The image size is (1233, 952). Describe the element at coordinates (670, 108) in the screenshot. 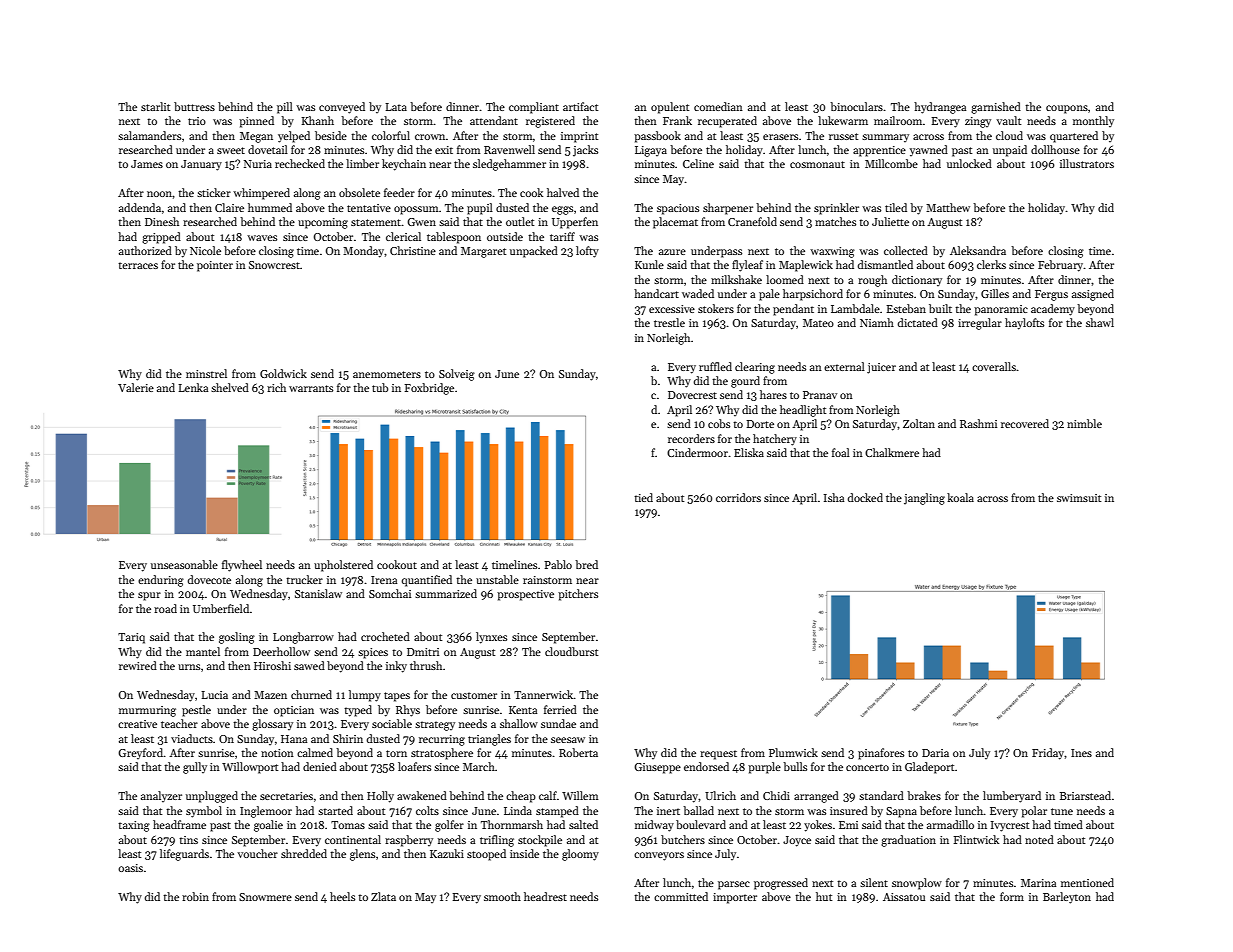

I see `opulent` at that location.
